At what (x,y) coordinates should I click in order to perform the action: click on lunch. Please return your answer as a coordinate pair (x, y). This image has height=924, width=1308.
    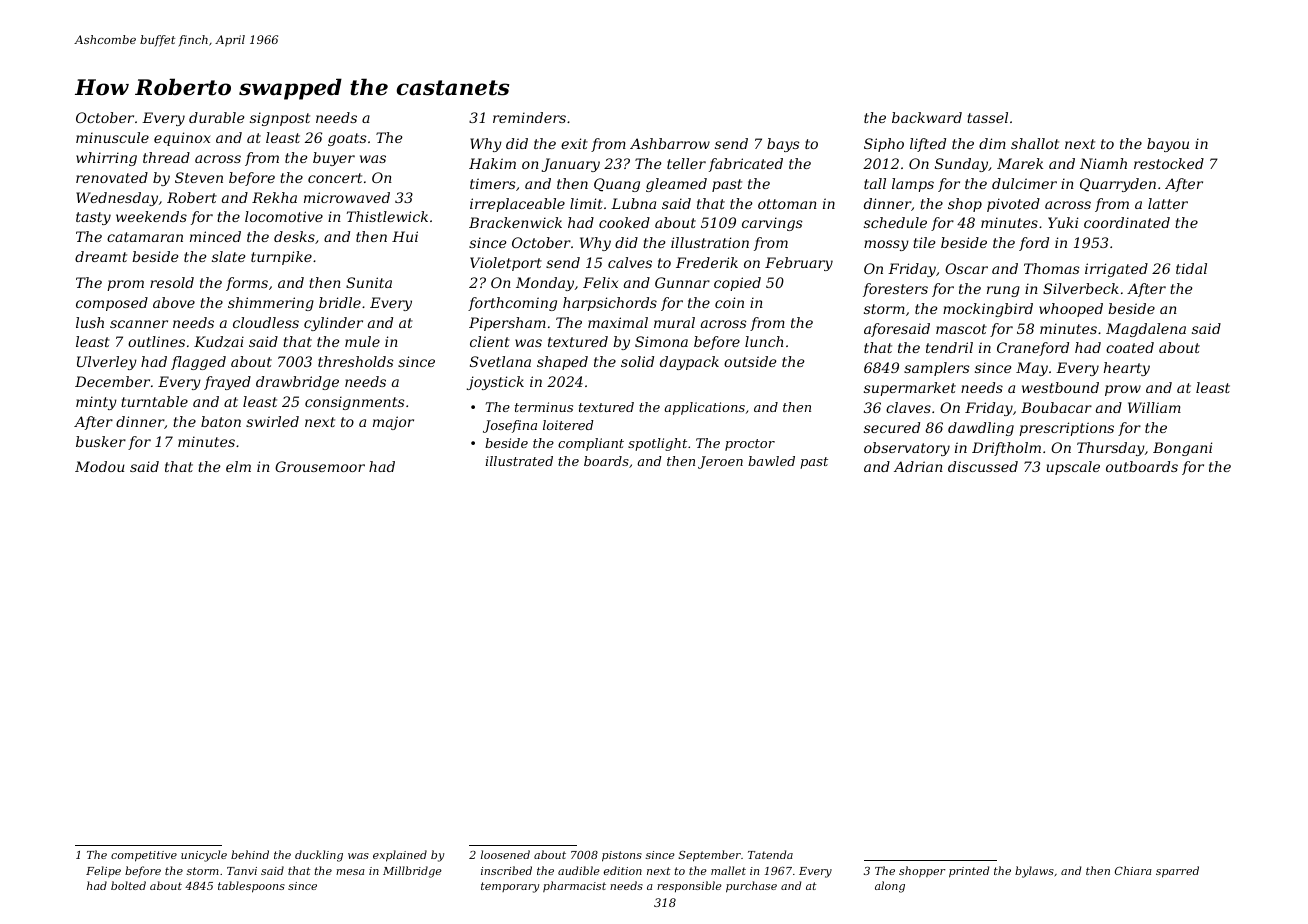
    Looking at the image, I should click on (764, 341).
